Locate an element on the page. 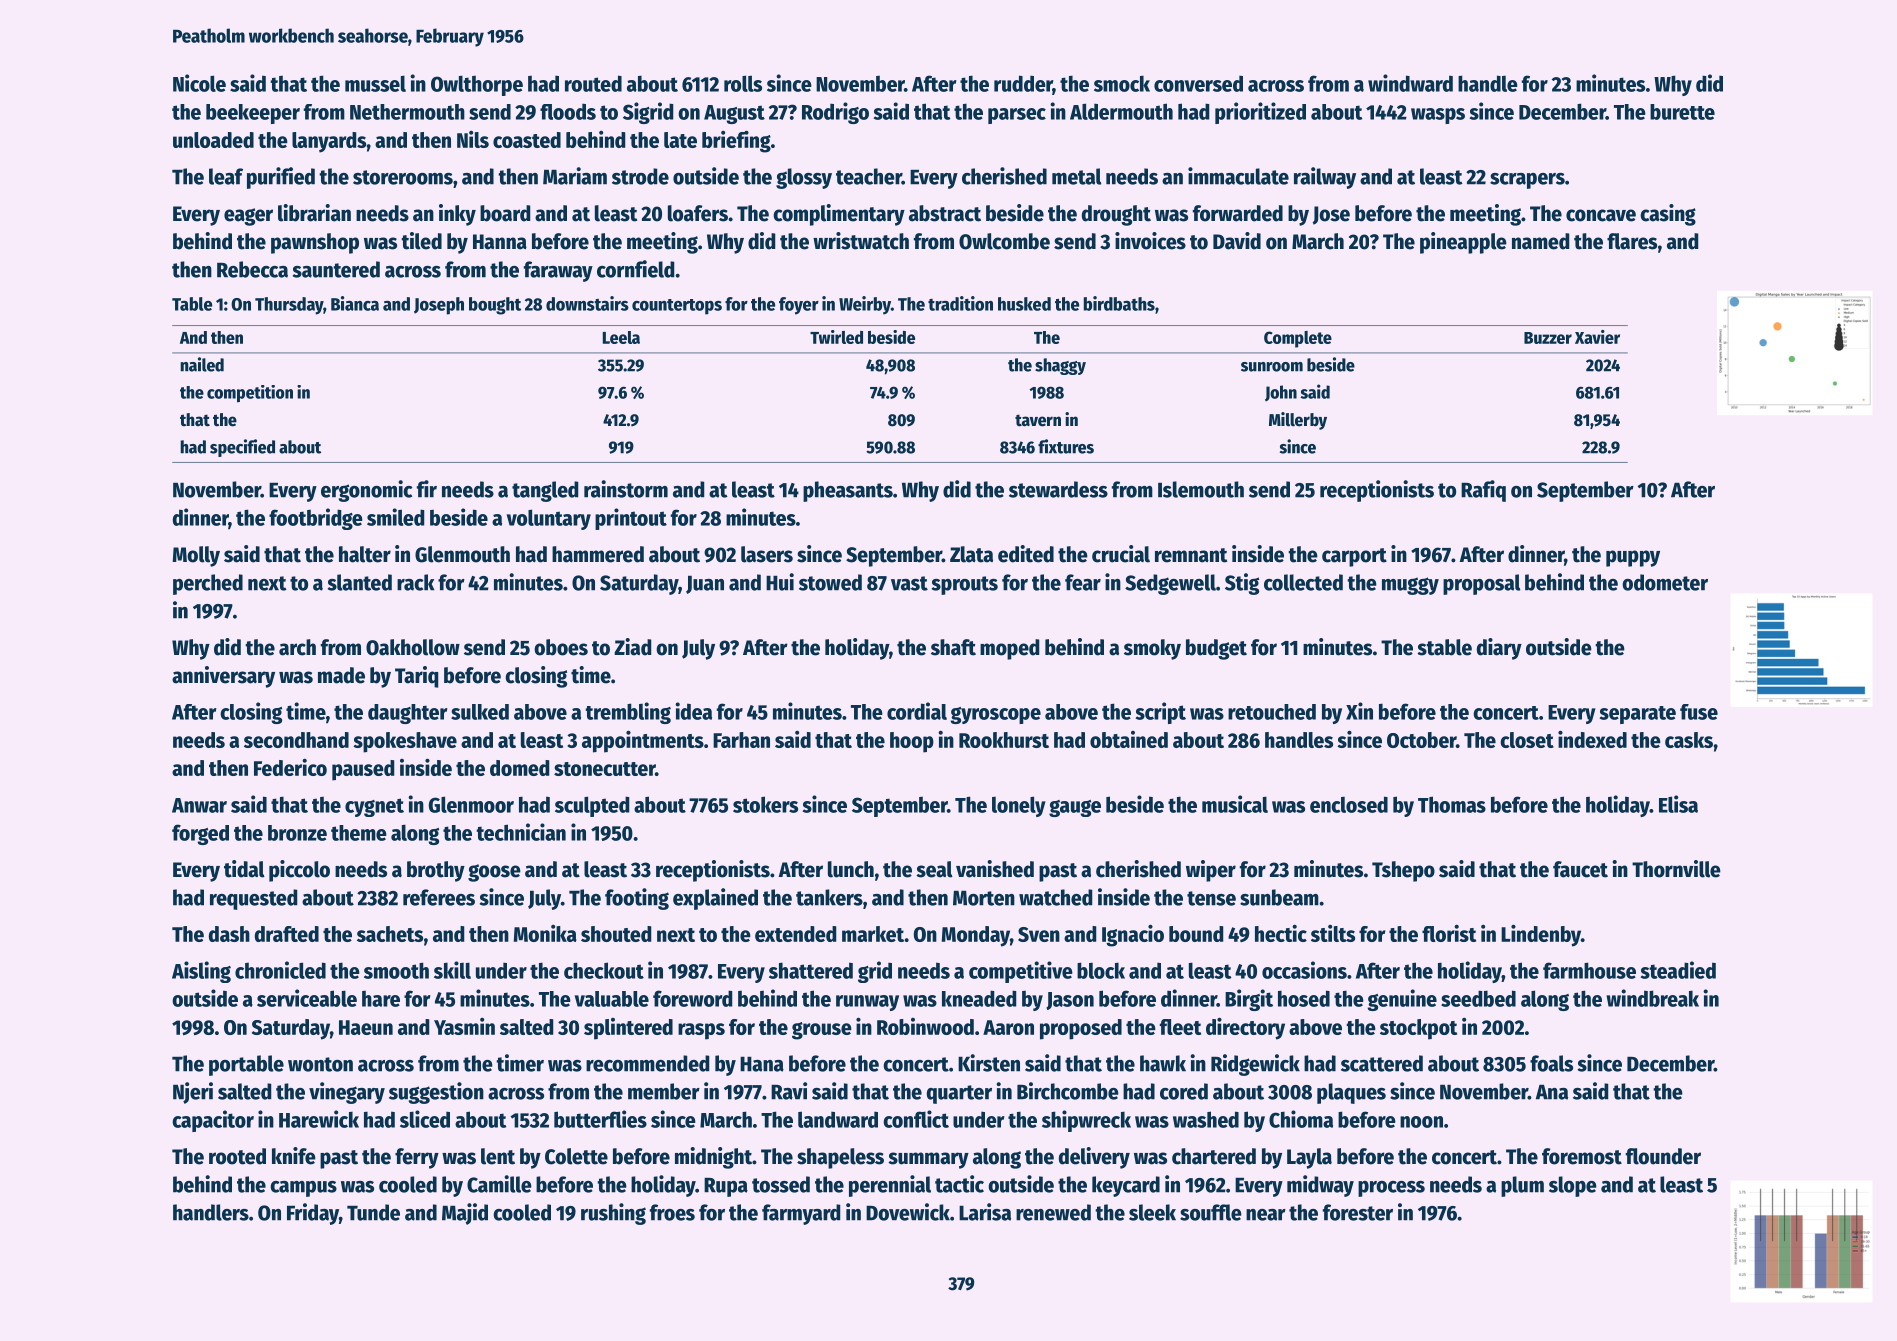 The height and width of the document is (1341, 1897). gauge is located at coordinates (1075, 808).
